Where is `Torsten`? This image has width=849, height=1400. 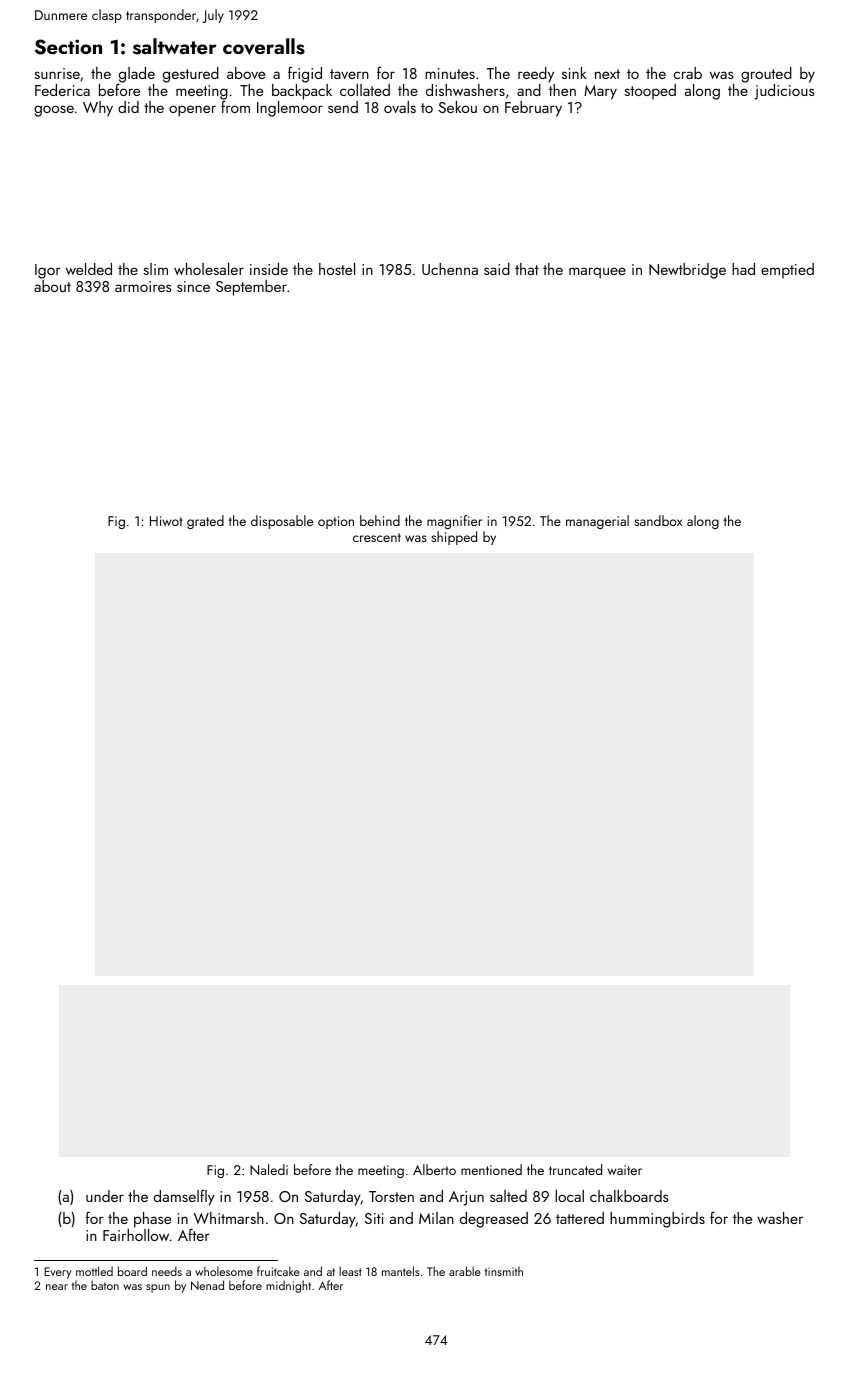 Torsten is located at coordinates (391, 1196).
